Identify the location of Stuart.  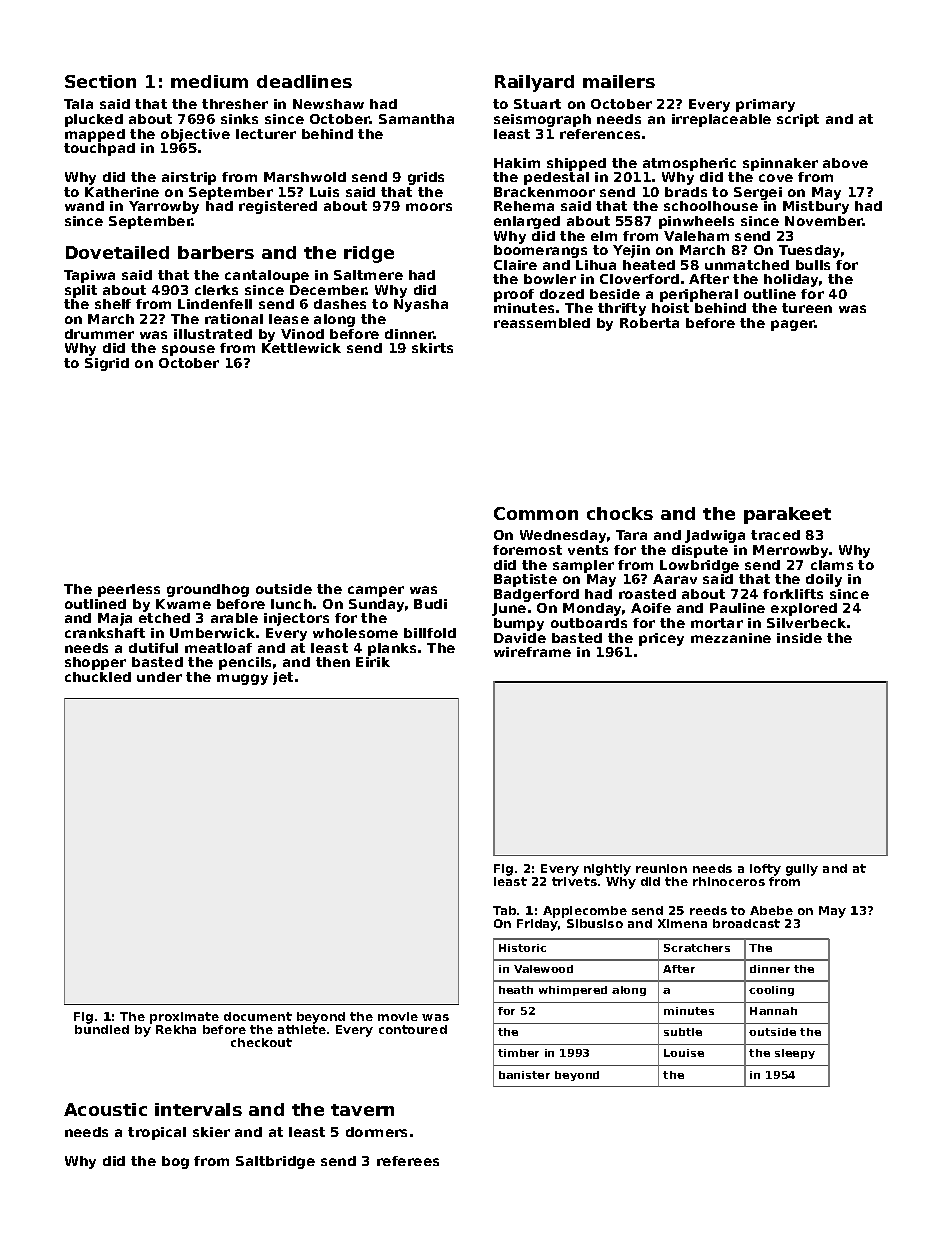
(537, 104).
